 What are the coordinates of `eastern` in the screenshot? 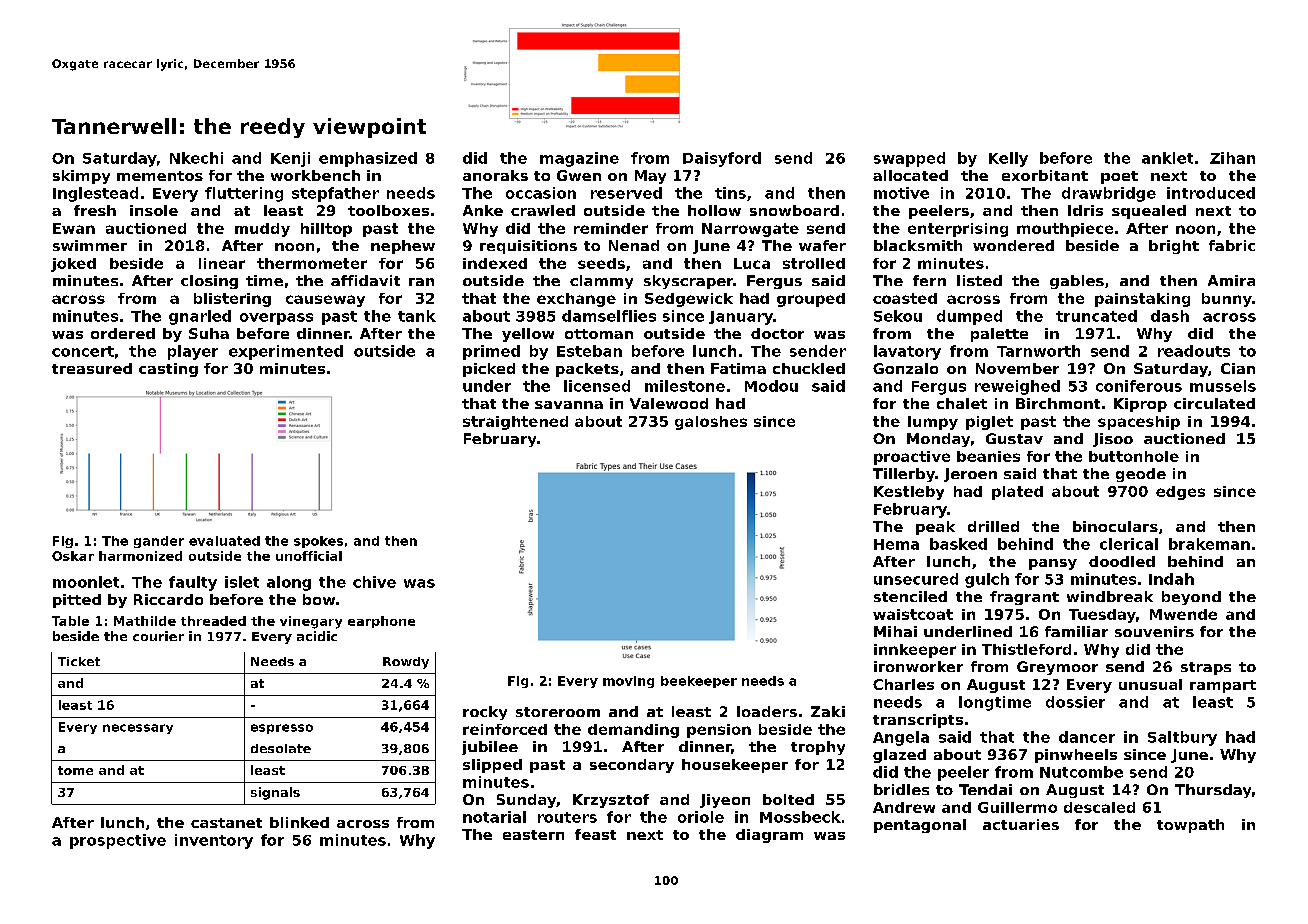 It's located at (533, 835).
